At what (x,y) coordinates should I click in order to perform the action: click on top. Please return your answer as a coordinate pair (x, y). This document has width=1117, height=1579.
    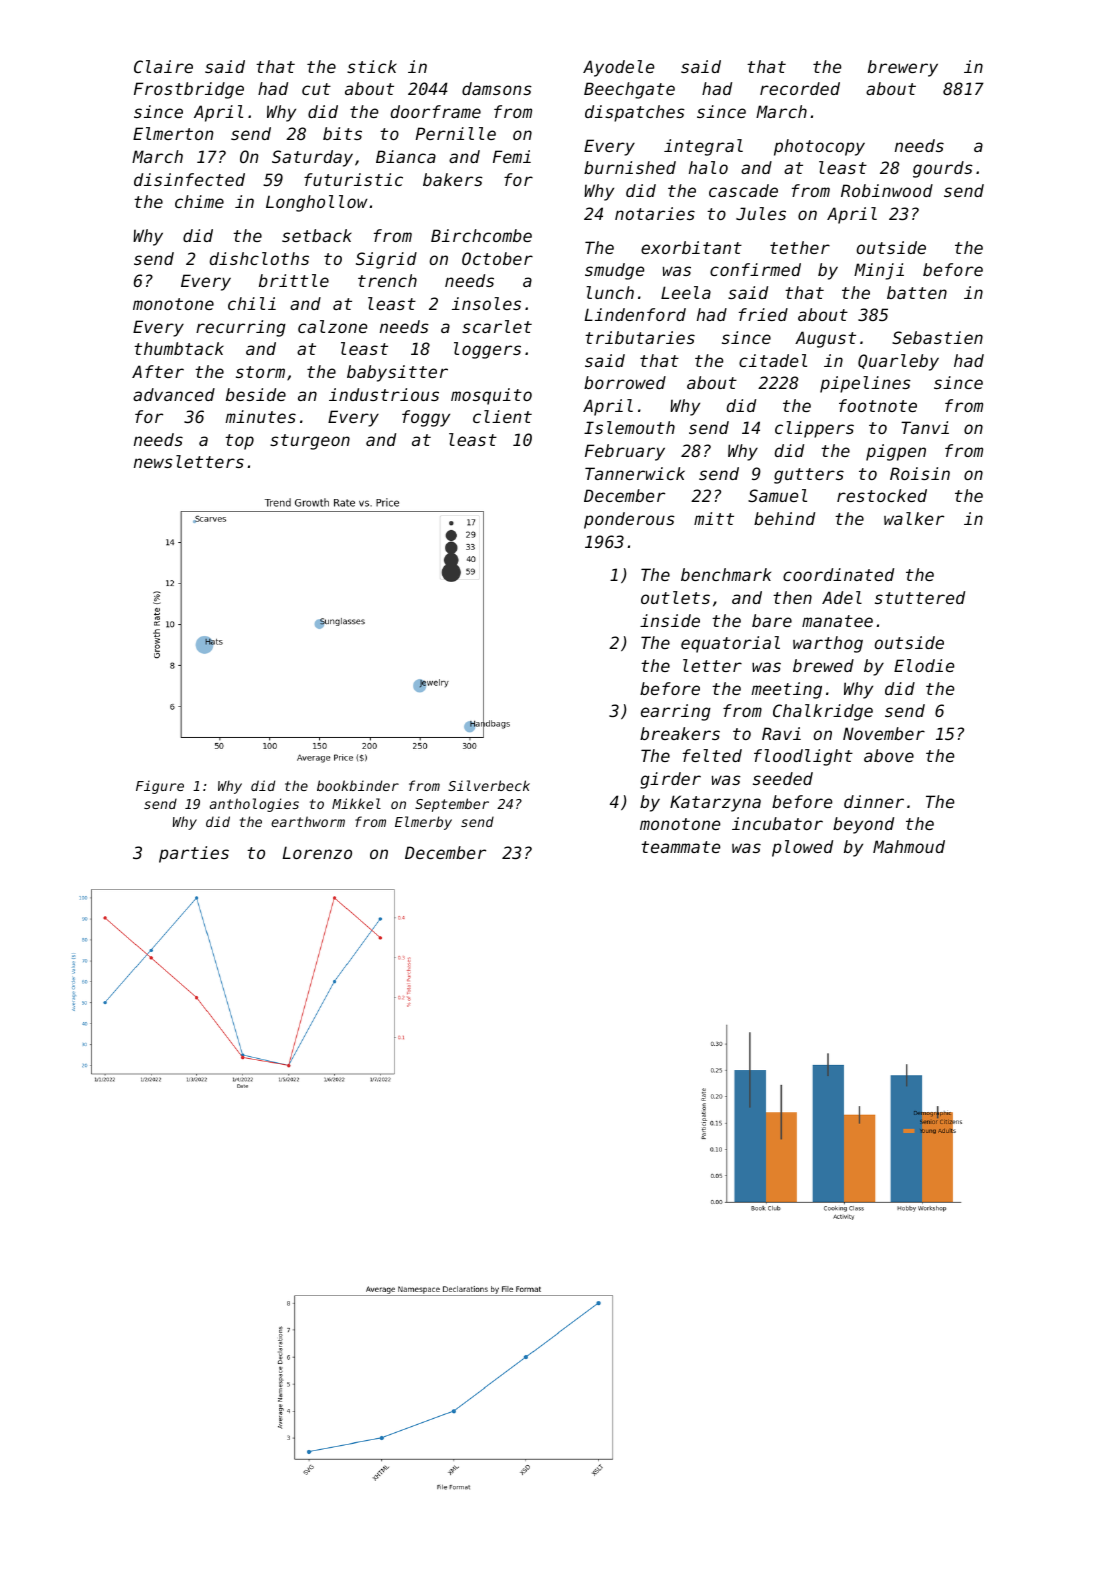
    Looking at the image, I should click on (239, 442).
